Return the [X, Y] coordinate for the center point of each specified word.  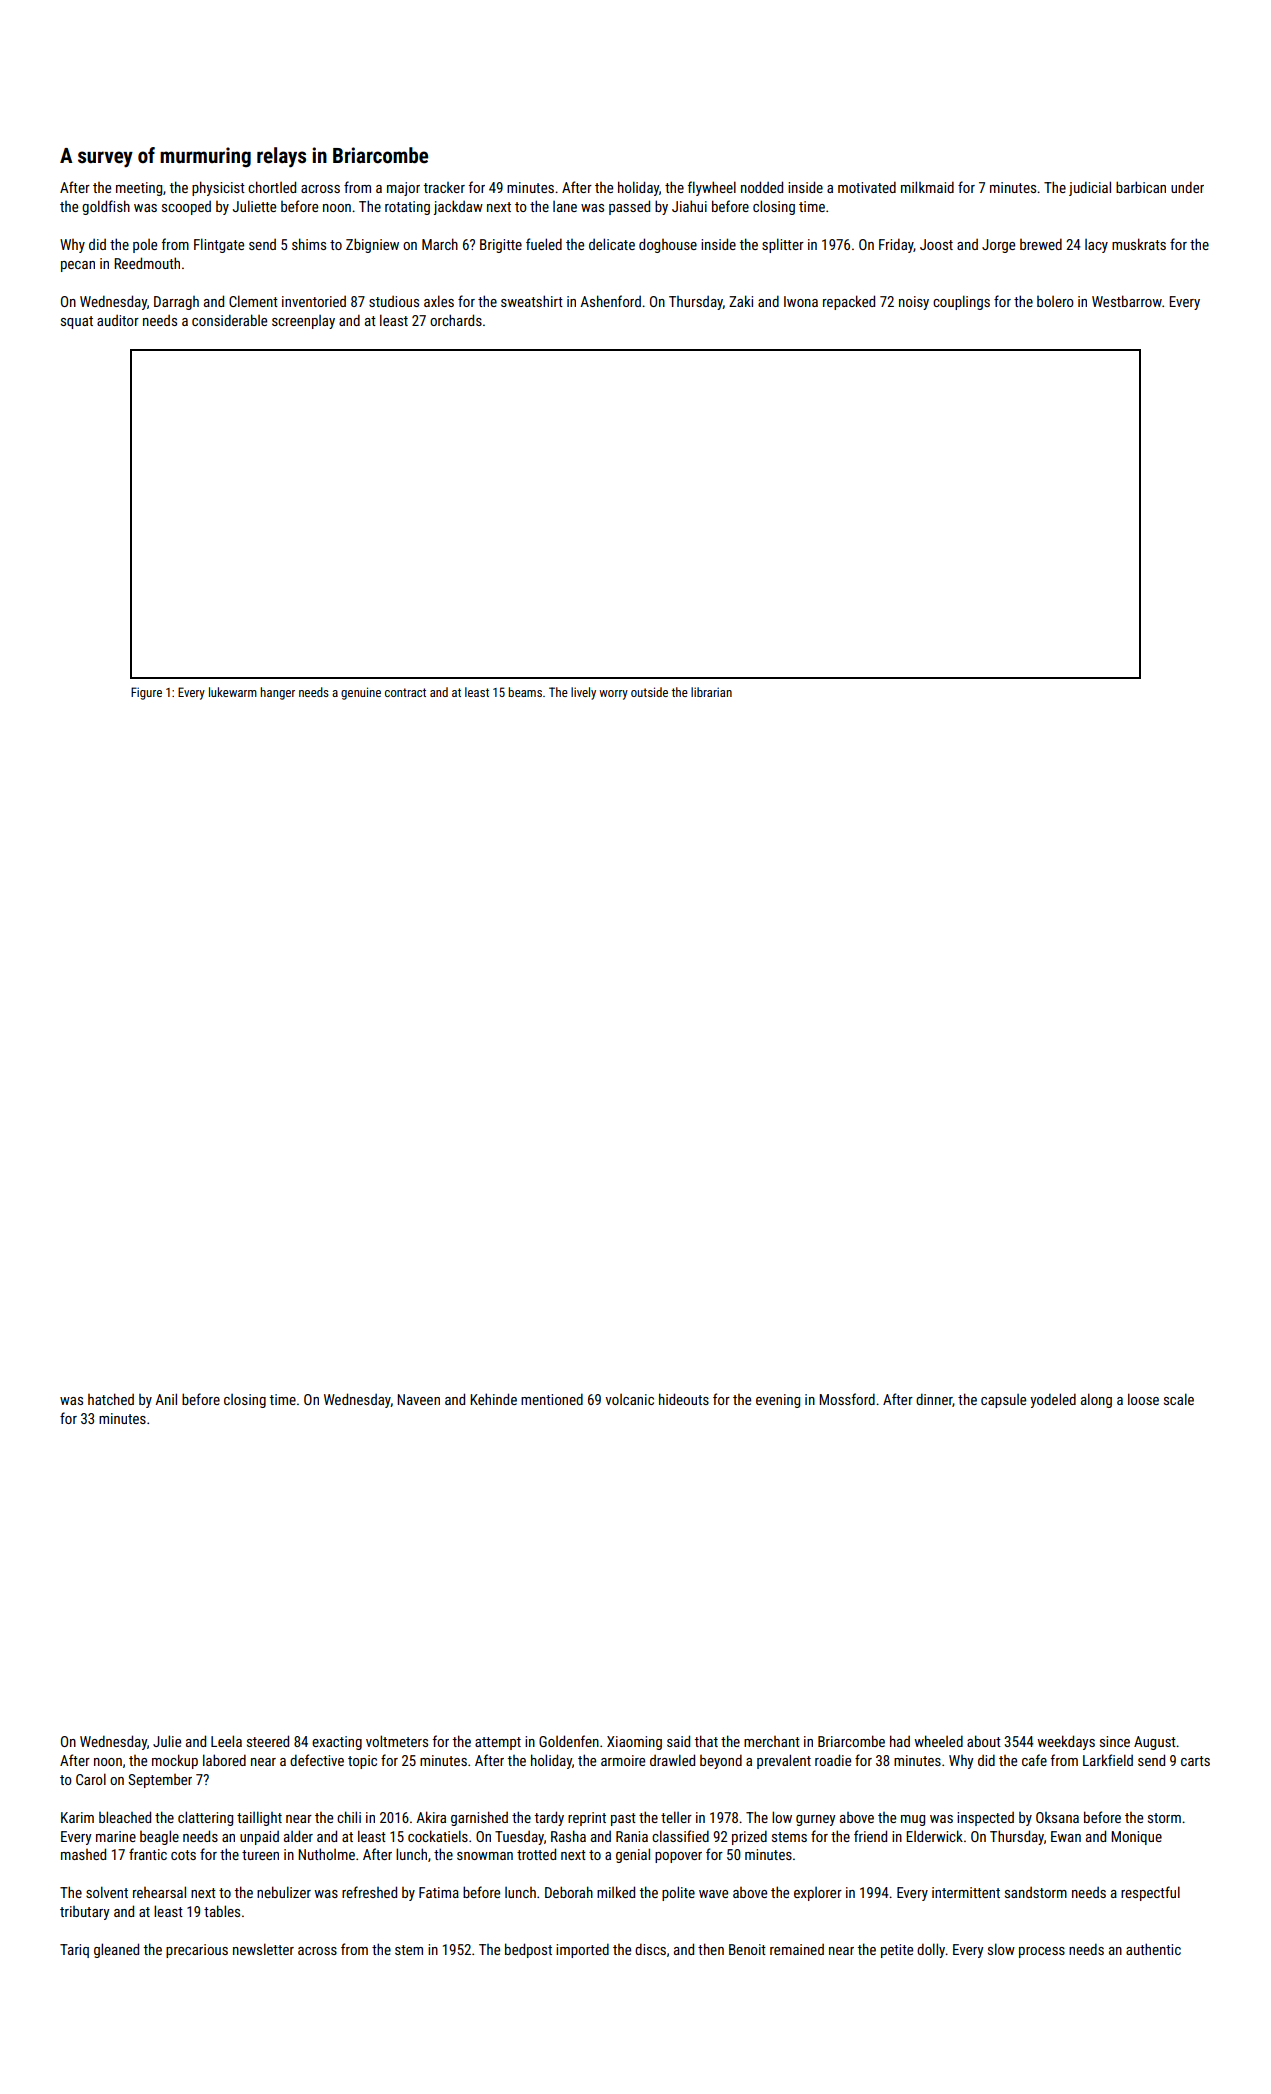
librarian [711, 692]
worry [613, 695]
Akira [431, 1817]
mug [913, 1820]
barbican [1141, 187]
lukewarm [233, 692]
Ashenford [610, 301]
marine [116, 1836]
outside [649, 692]
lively [583, 693]
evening [778, 1401]
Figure [146, 693]
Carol [91, 1779]
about [984, 1741]
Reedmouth [147, 263]
